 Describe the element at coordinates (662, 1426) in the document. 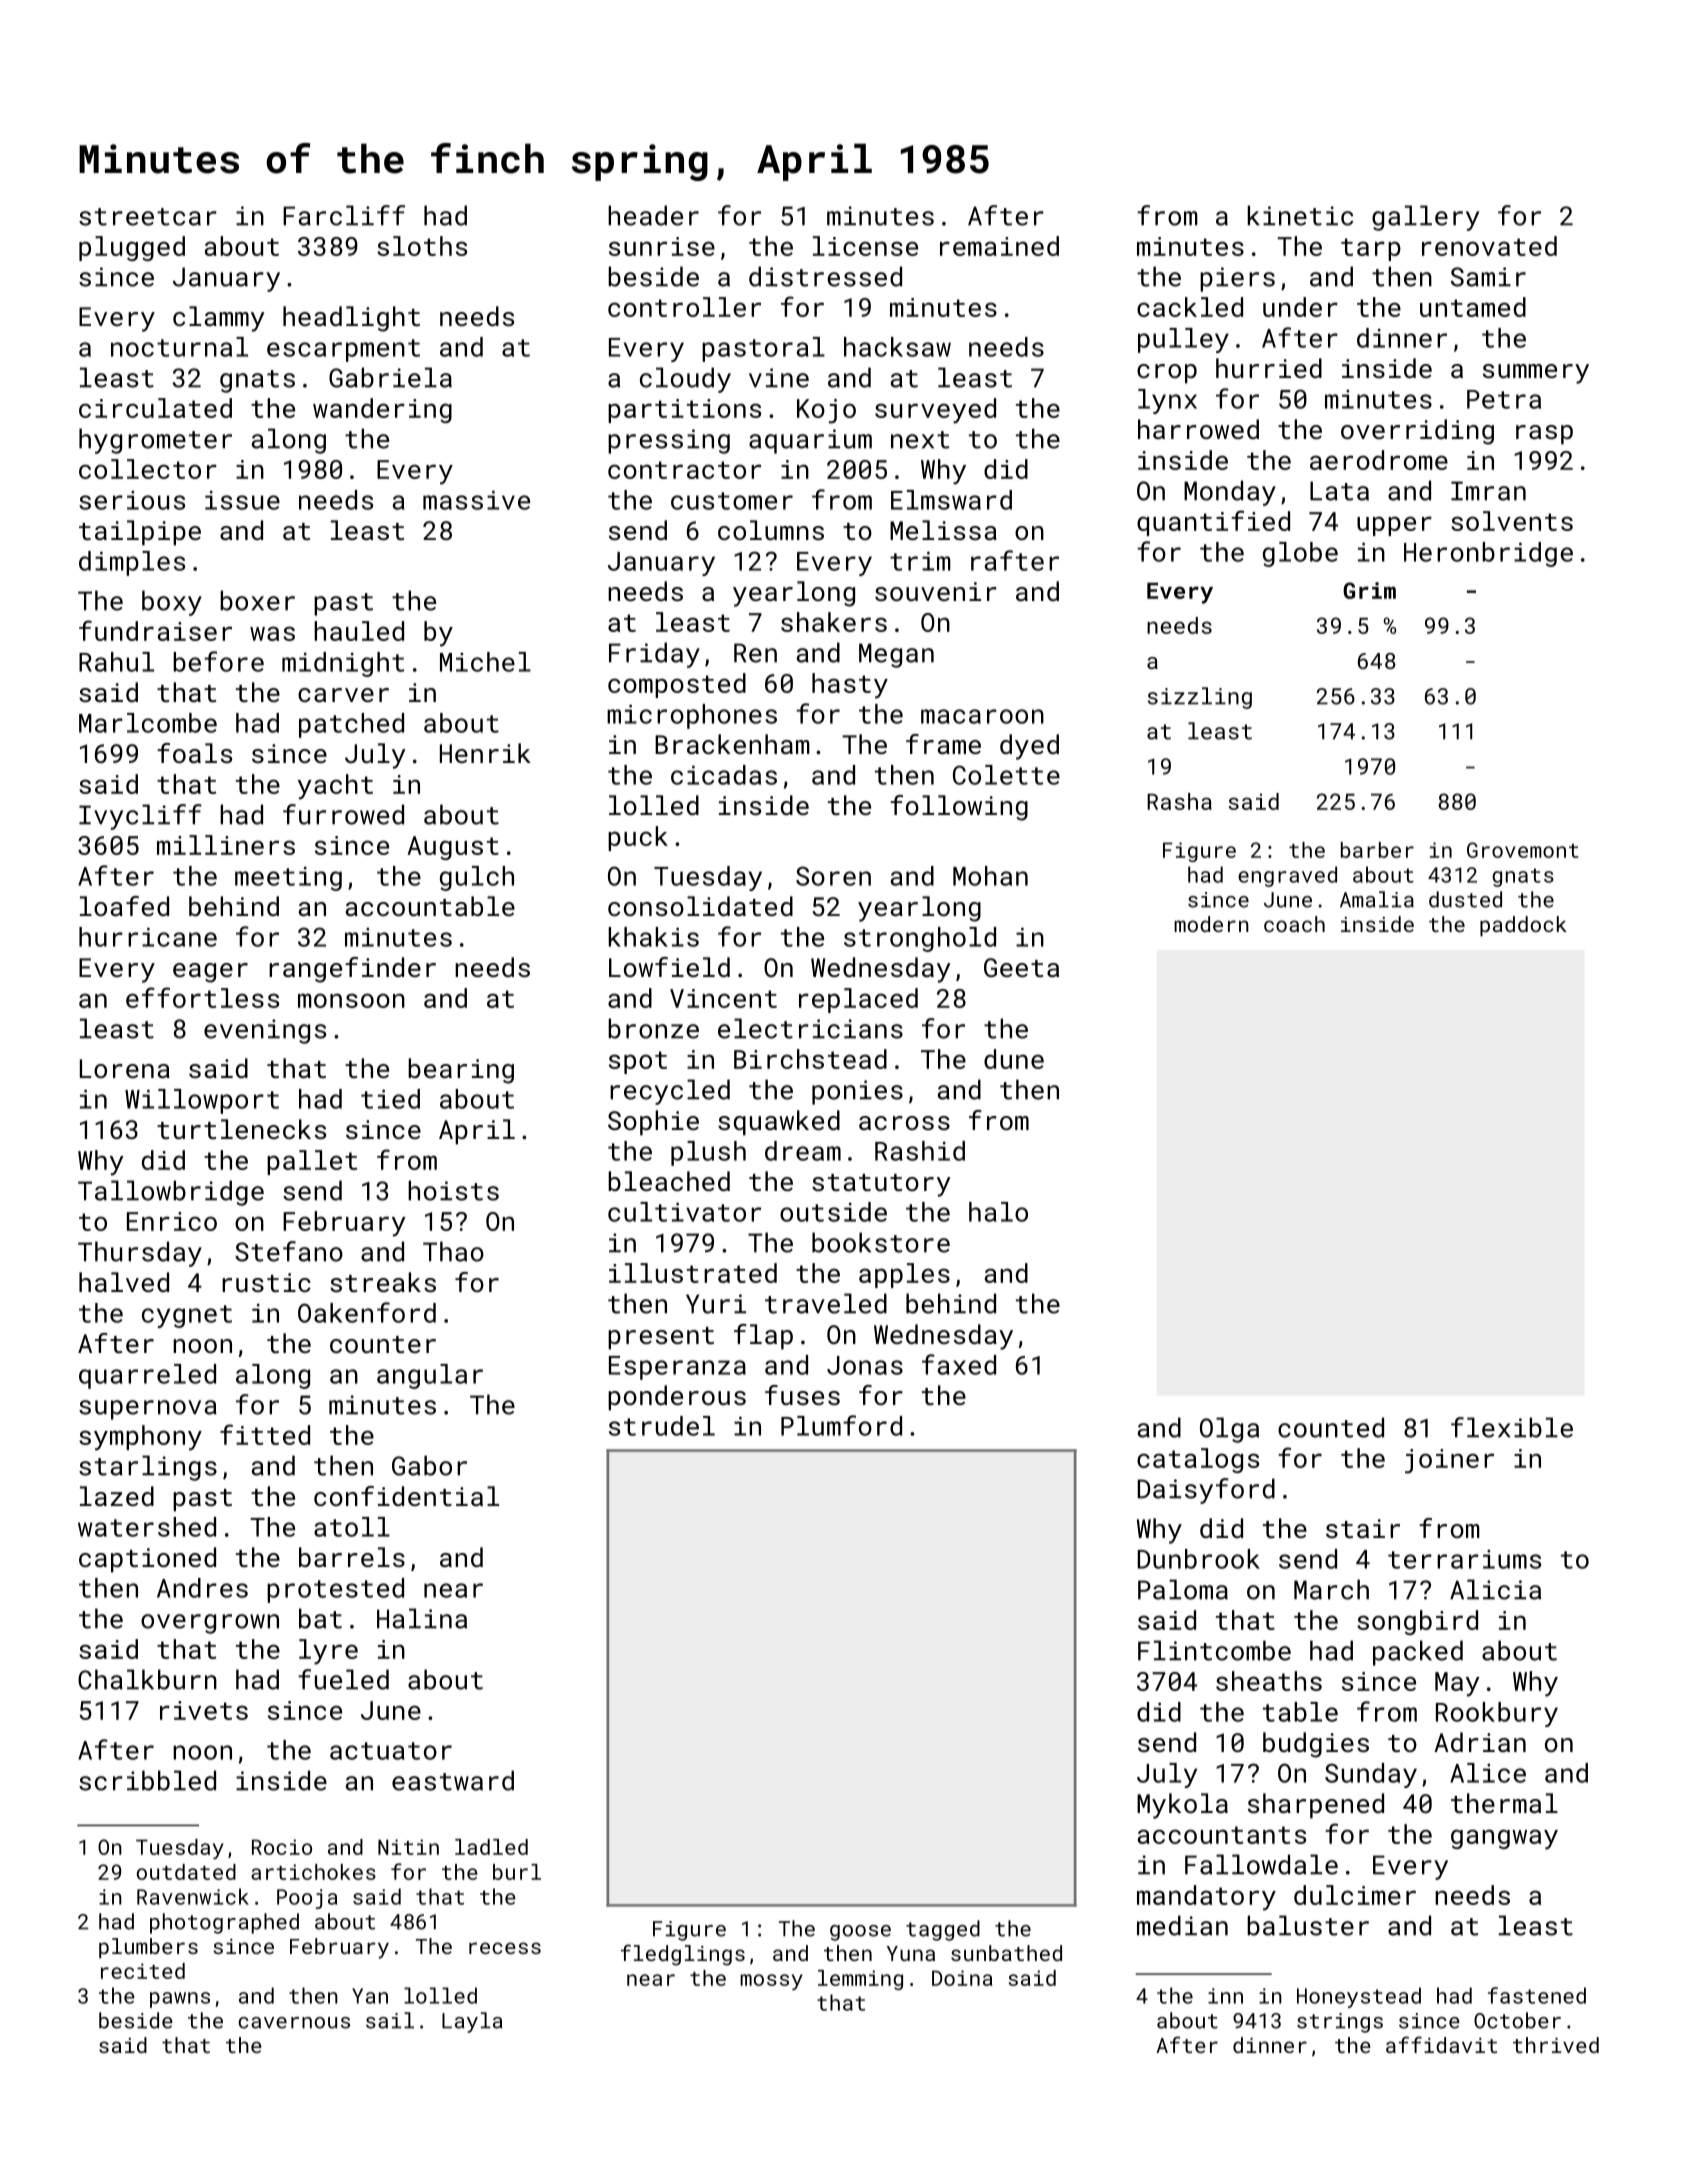

I see `strudel` at that location.
